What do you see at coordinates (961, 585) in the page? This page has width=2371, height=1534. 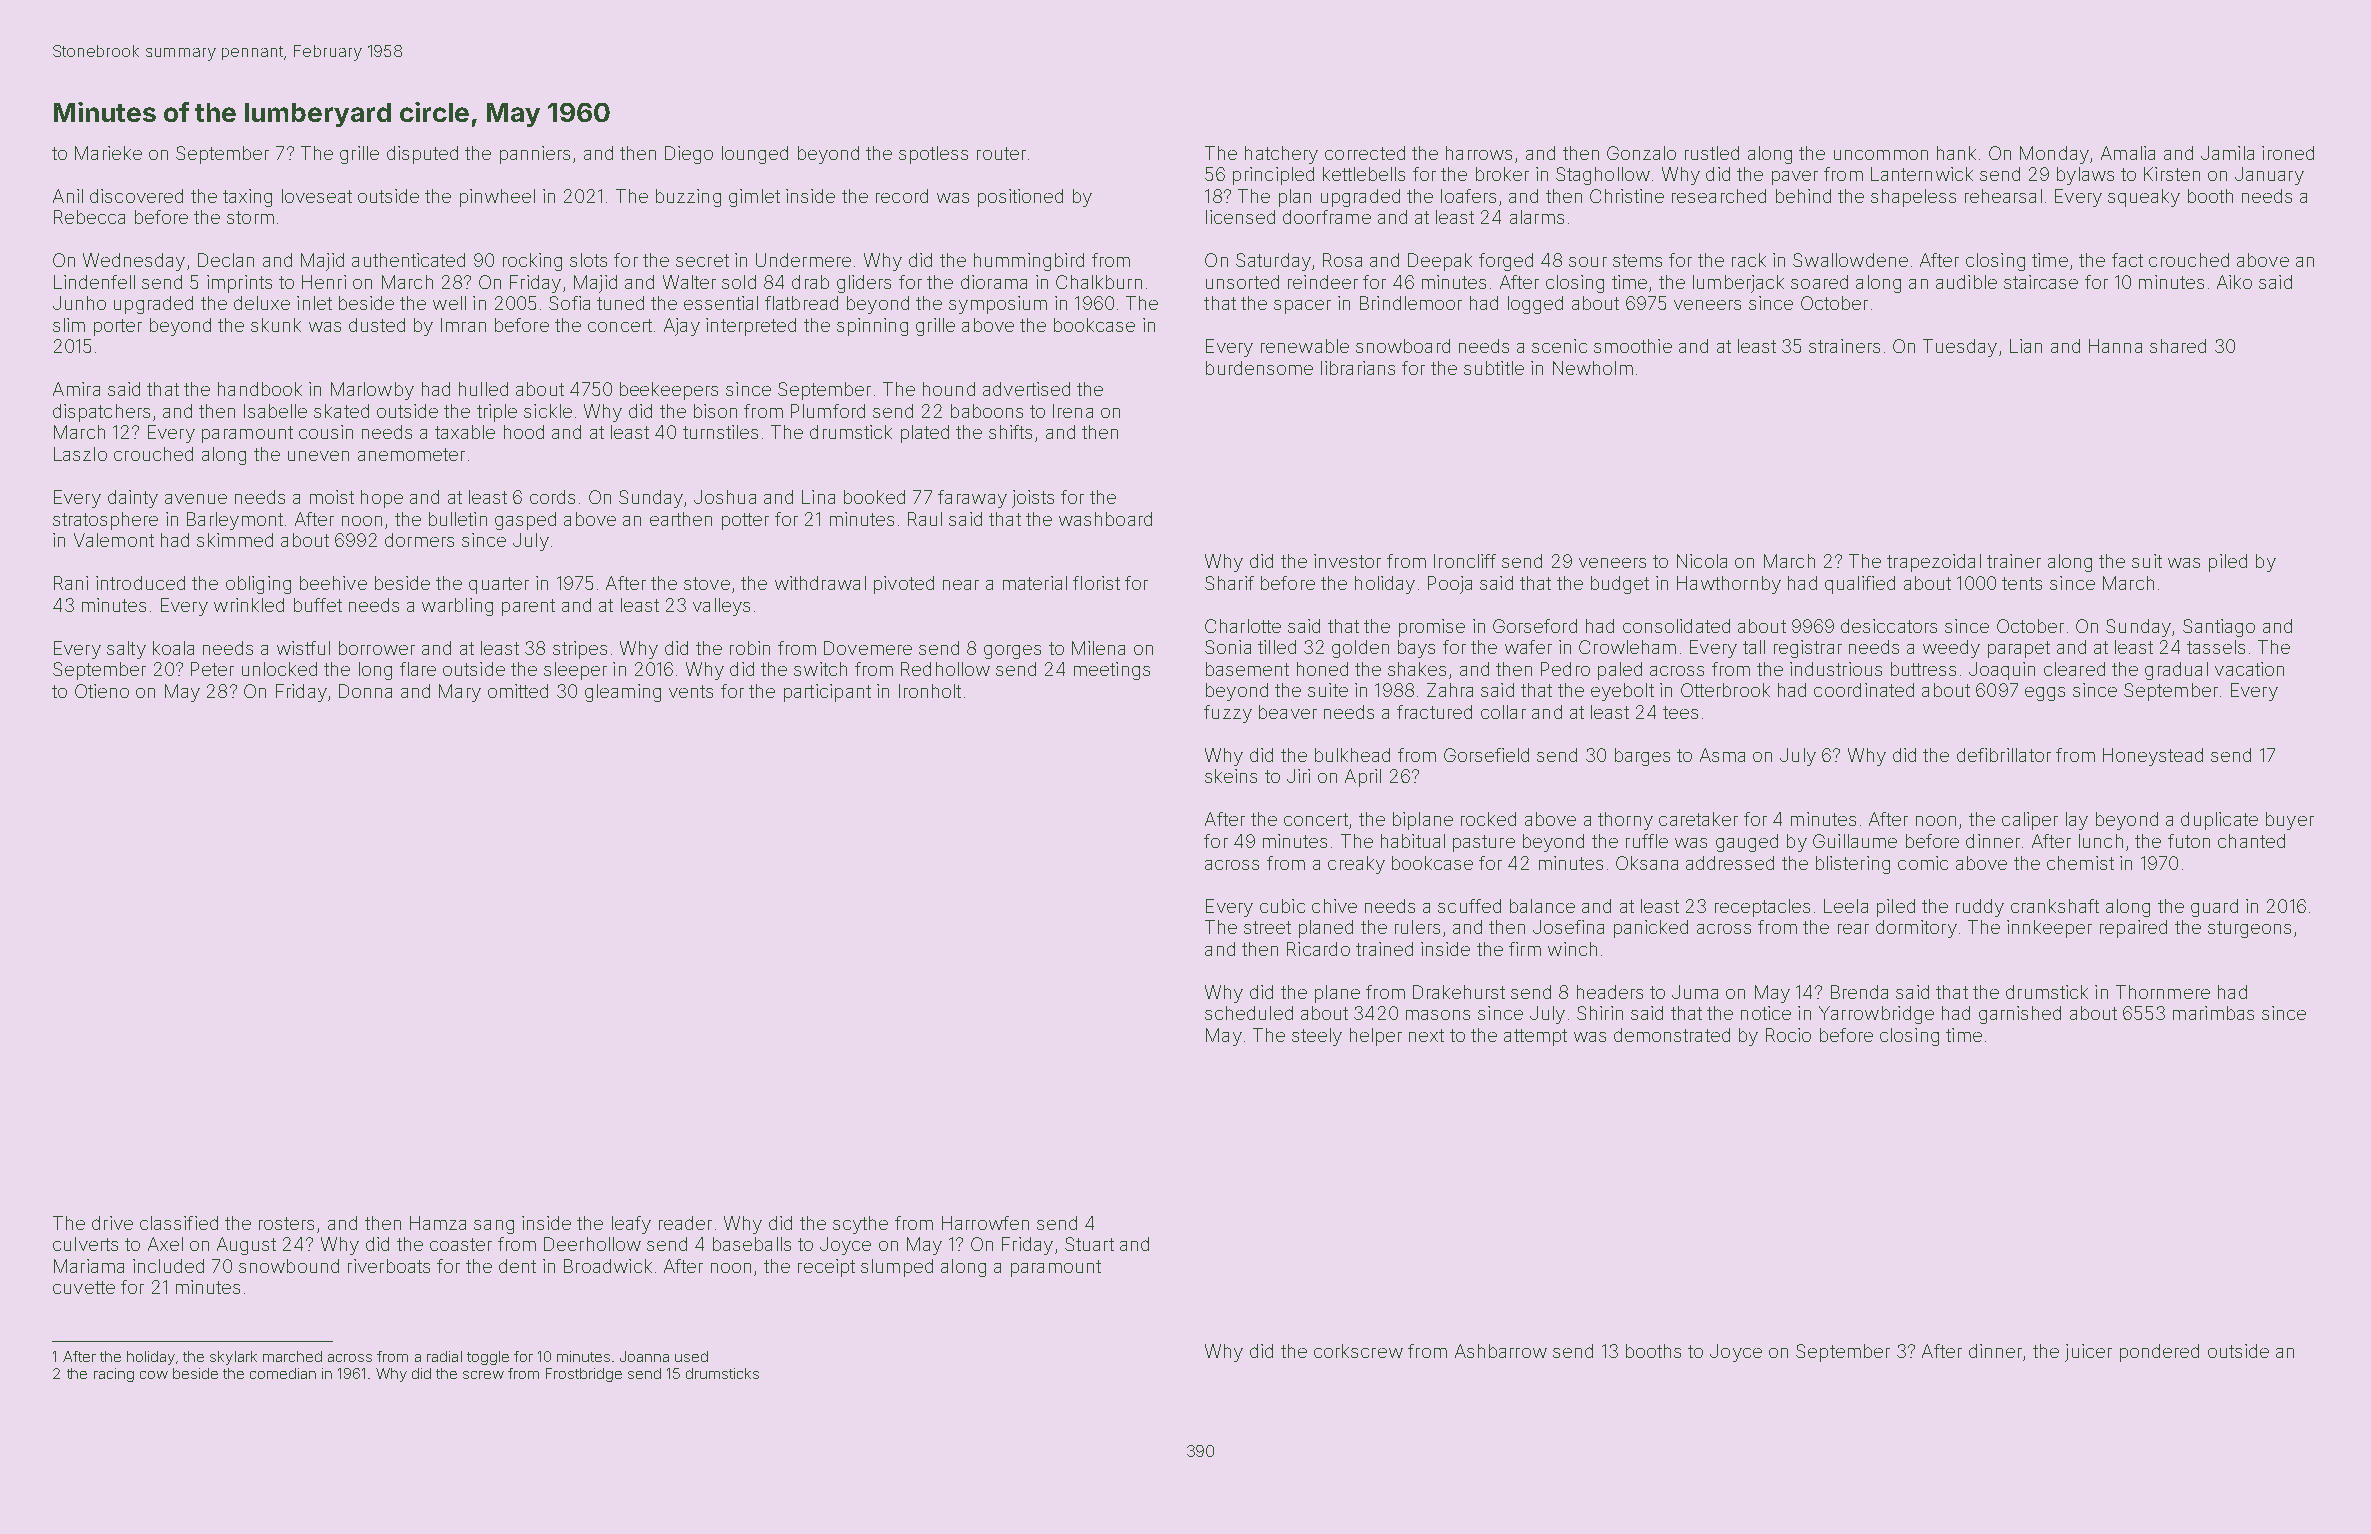 I see `near` at bounding box center [961, 585].
